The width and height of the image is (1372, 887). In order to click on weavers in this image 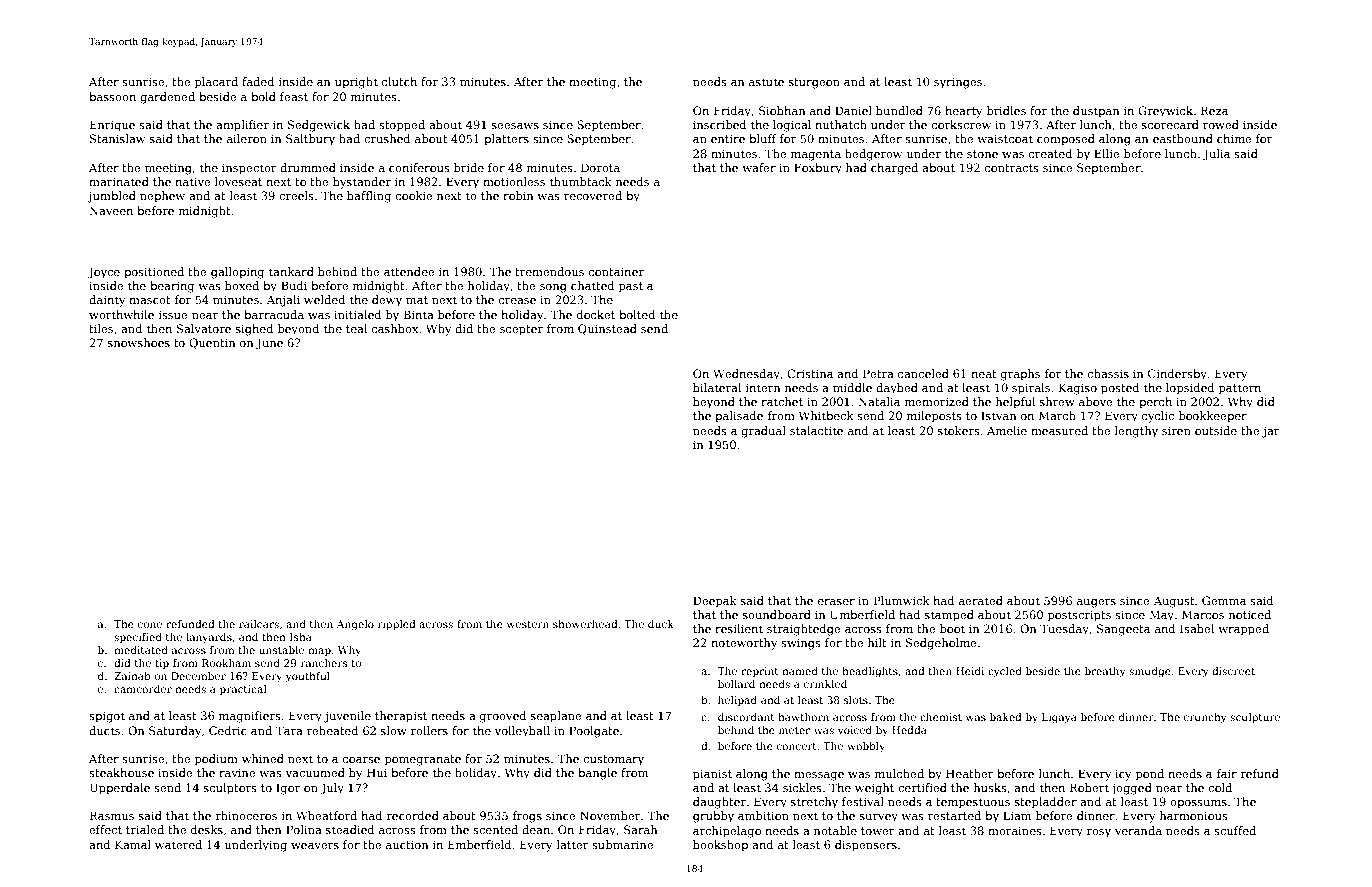, I will do `click(315, 846)`.
